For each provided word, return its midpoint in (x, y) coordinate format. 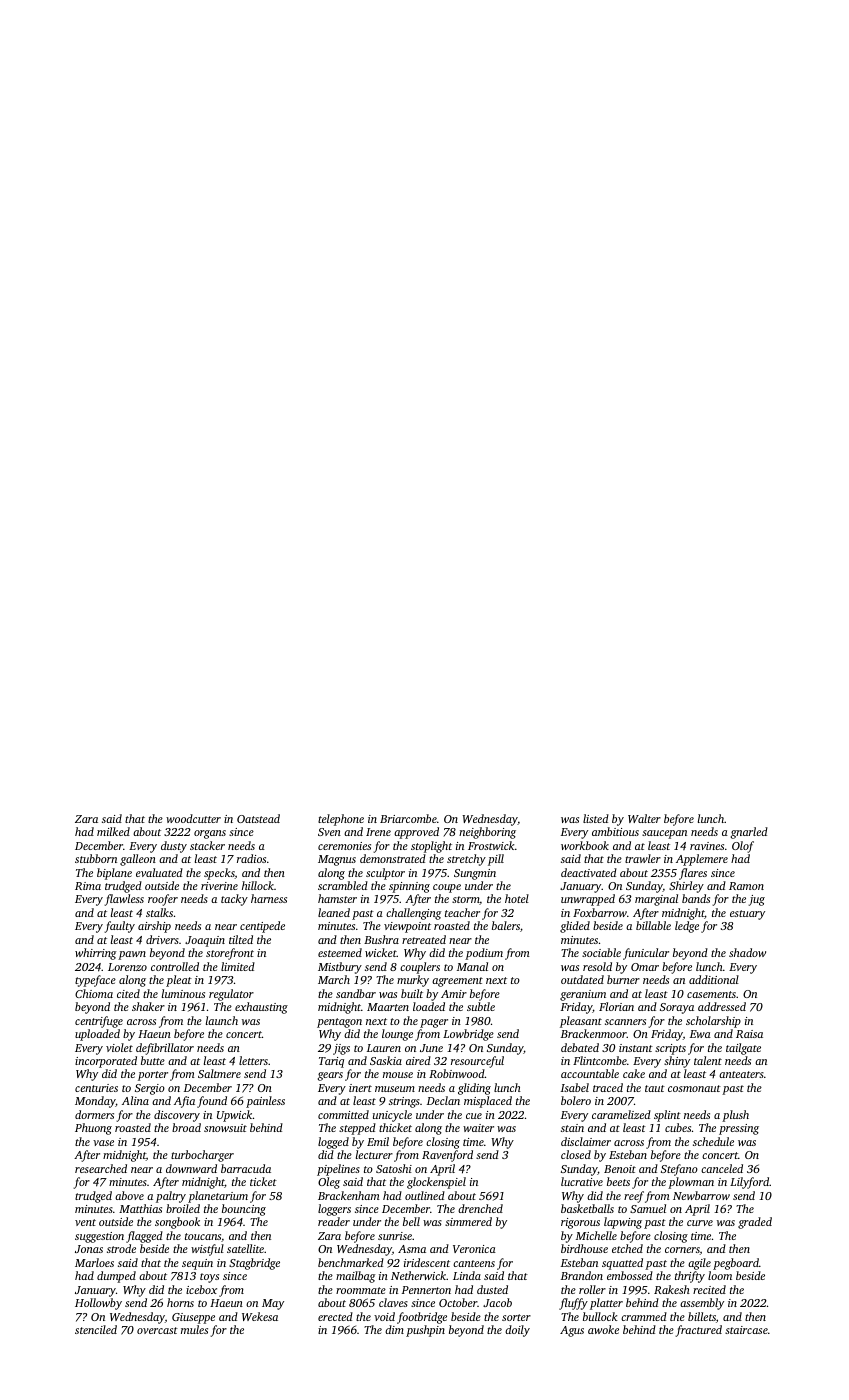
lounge (397, 1035)
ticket (263, 1181)
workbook (585, 845)
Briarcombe (408, 818)
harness (269, 898)
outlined (425, 1195)
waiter (478, 1128)
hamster (337, 898)
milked (113, 831)
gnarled (749, 833)
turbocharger (202, 1156)
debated (580, 1047)
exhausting (261, 1008)
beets (618, 1181)
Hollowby (98, 1304)
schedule (713, 1141)
